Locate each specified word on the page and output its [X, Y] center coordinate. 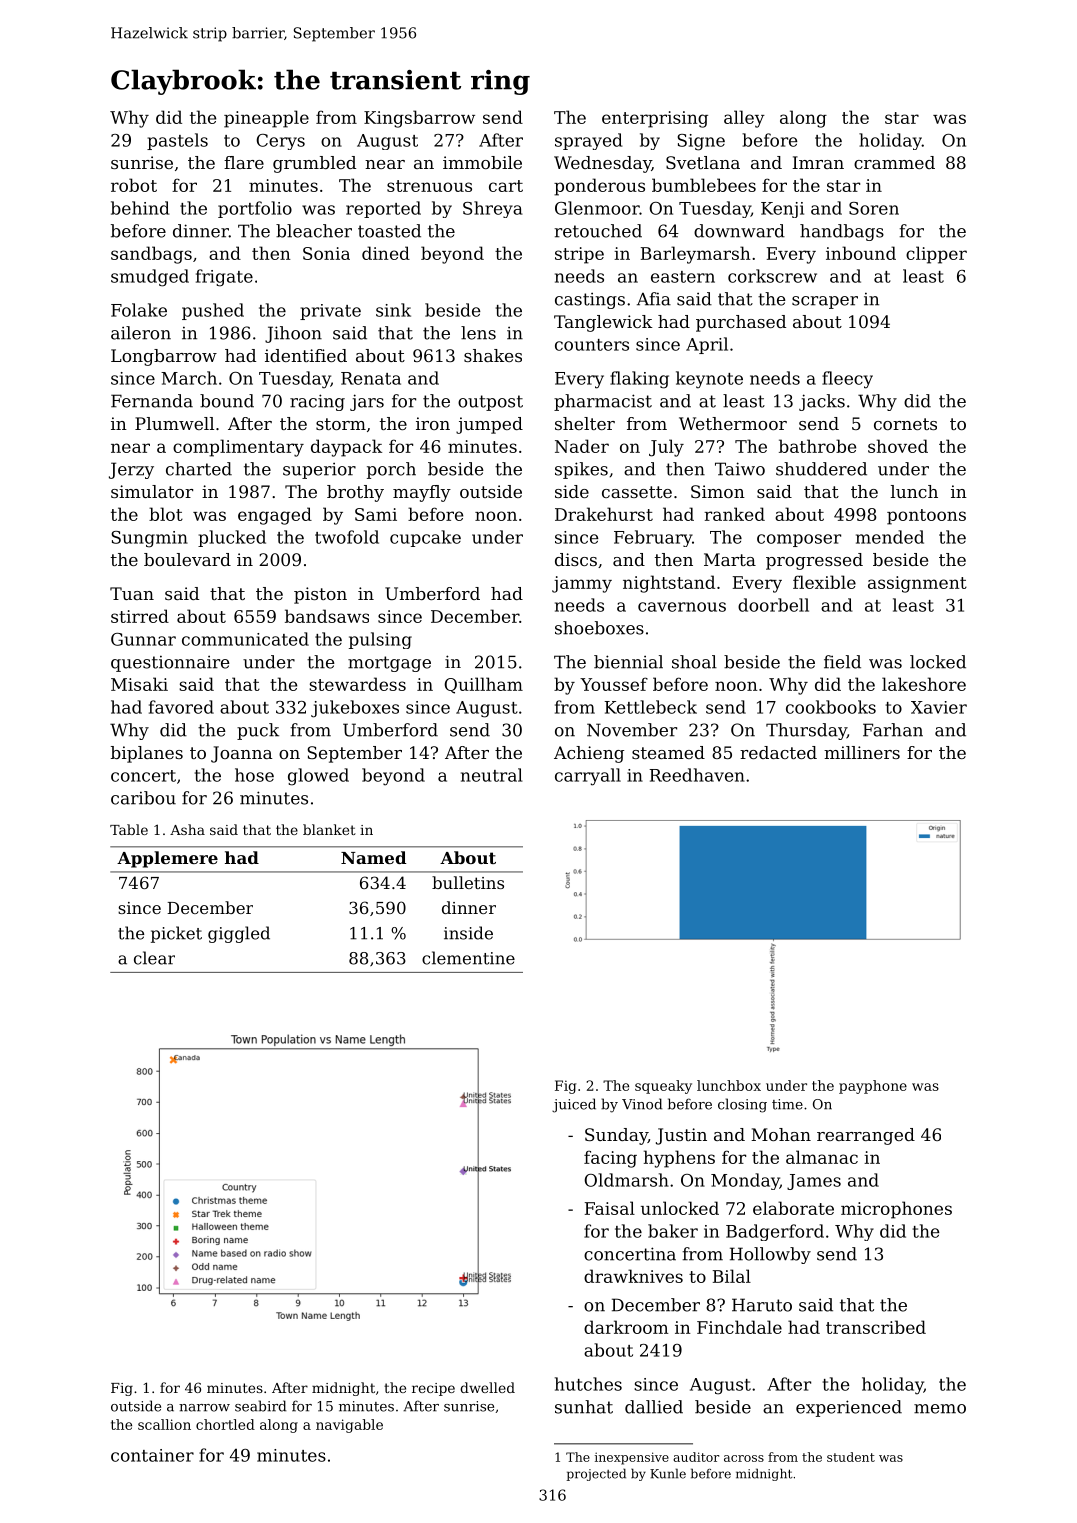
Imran [818, 162]
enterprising [655, 119]
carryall [588, 777]
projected [596, 1474]
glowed [318, 777]
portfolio [255, 209]
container [152, 1455]
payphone [873, 1087]
